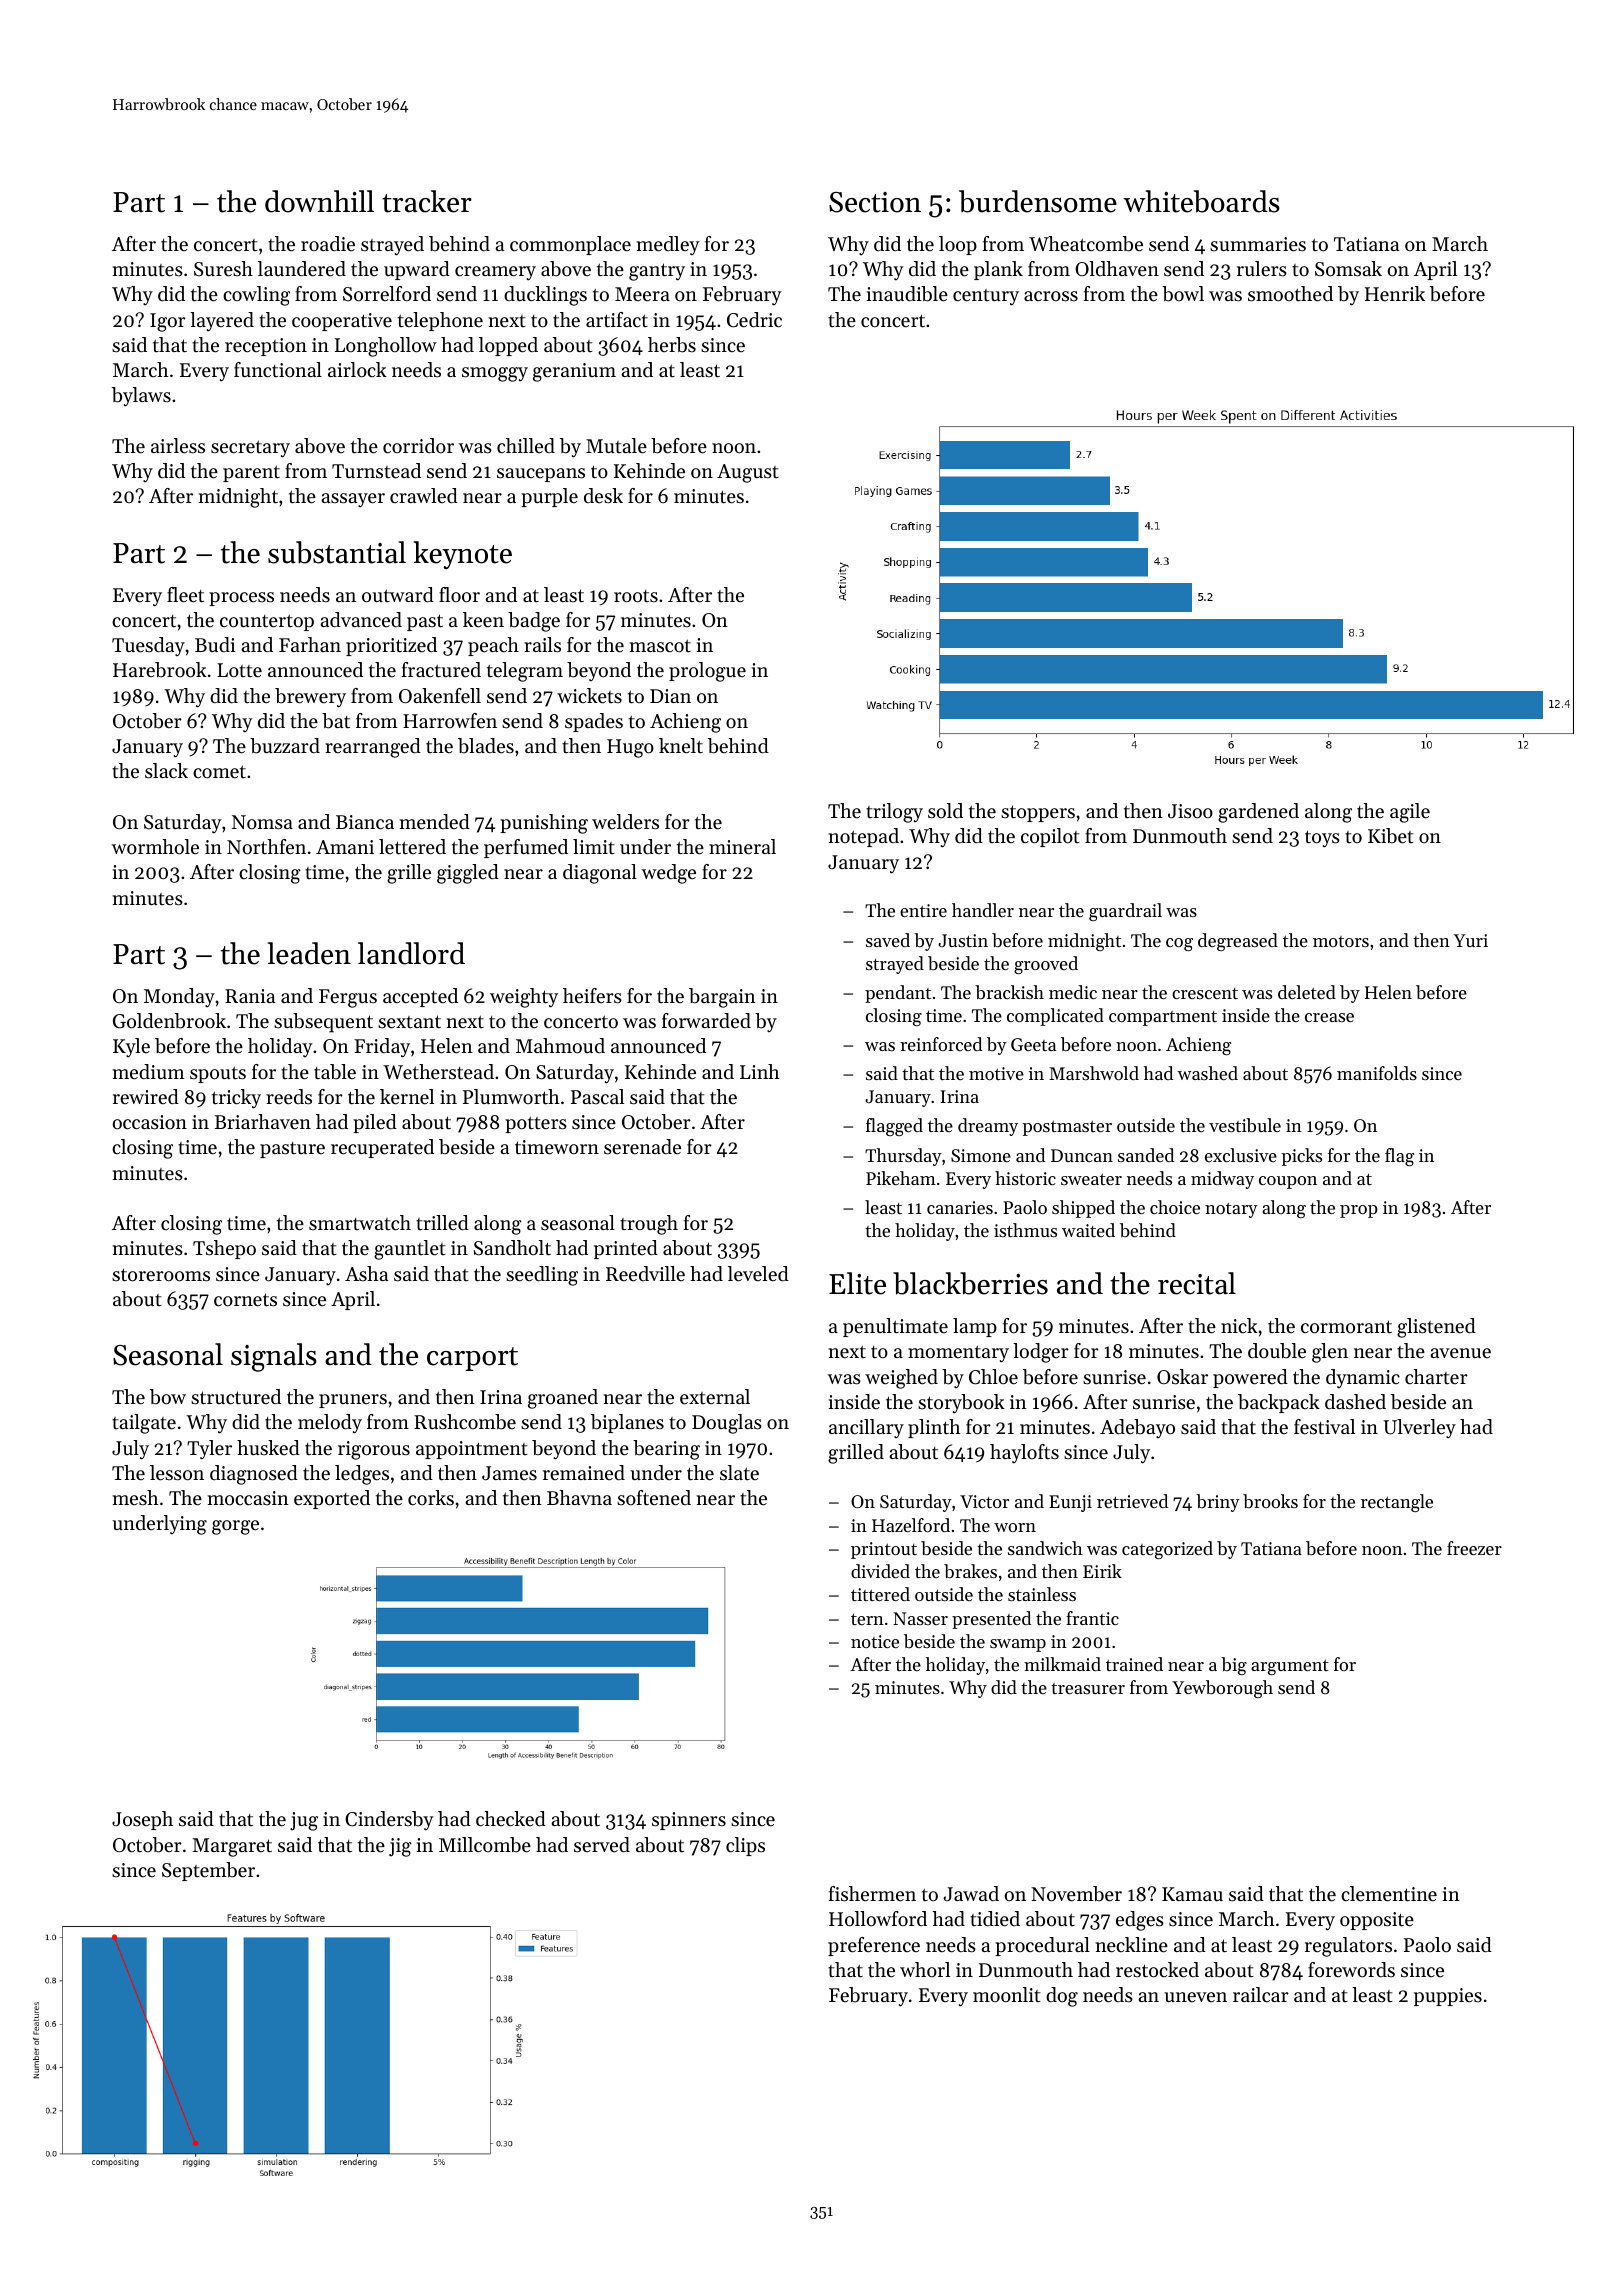  What do you see at coordinates (707, 672) in the screenshot?
I see `prologue` at bounding box center [707, 672].
